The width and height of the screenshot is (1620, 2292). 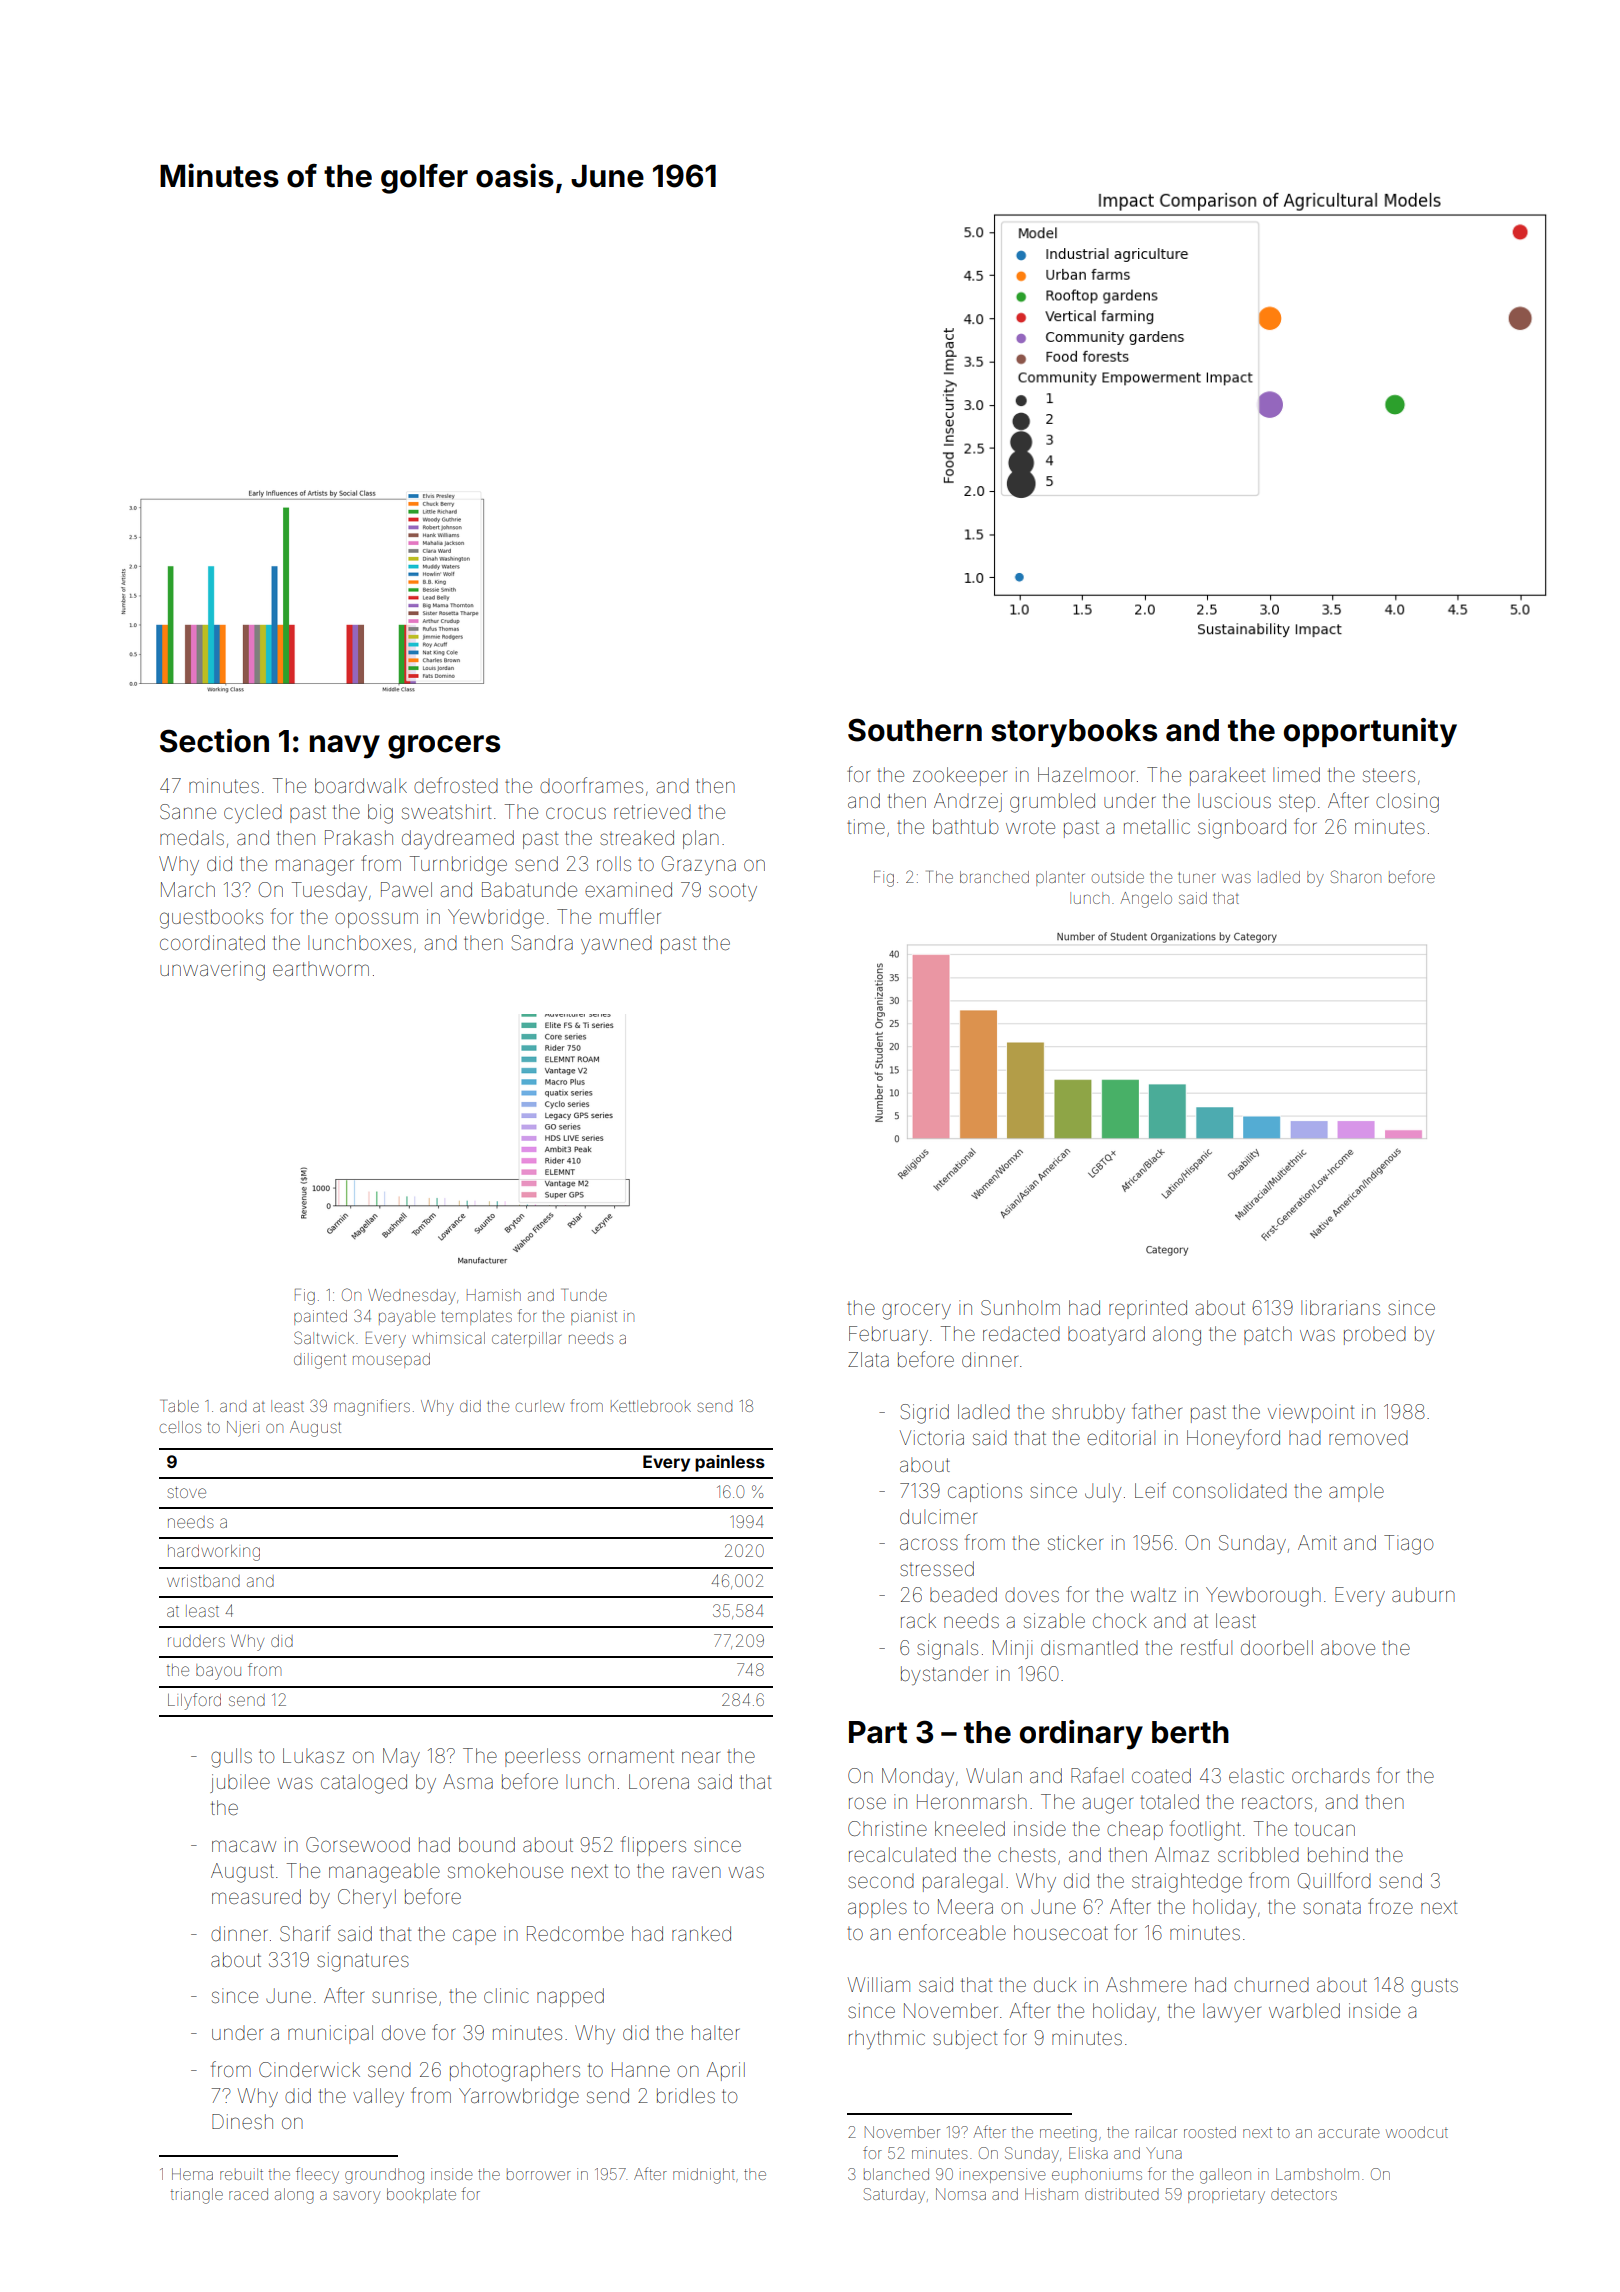 What do you see at coordinates (994, 877) in the screenshot?
I see `branched` at bounding box center [994, 877].
